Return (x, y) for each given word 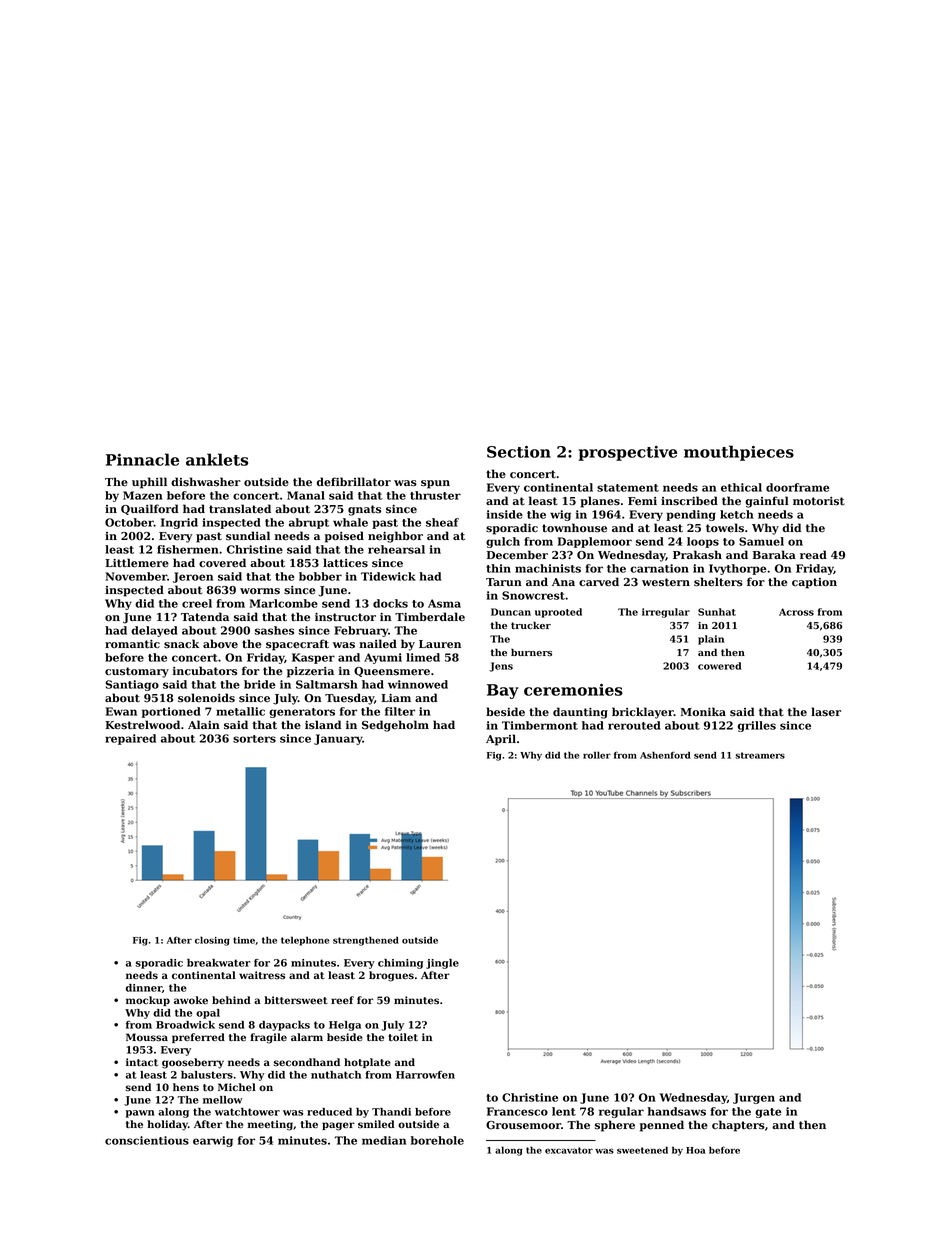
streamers (760, 755)
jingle (442, 964)
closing (212, 941)
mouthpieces (739, 453)
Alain (204, 724)
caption (814, 583)
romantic (132, 644)
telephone (305, 941)
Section (519, 452)
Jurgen (754, 1098)
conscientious (147, 1140)
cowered (719, 666)
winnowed (418, 684)
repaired (130, 739)
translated (240, 509)
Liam (396, 698)
